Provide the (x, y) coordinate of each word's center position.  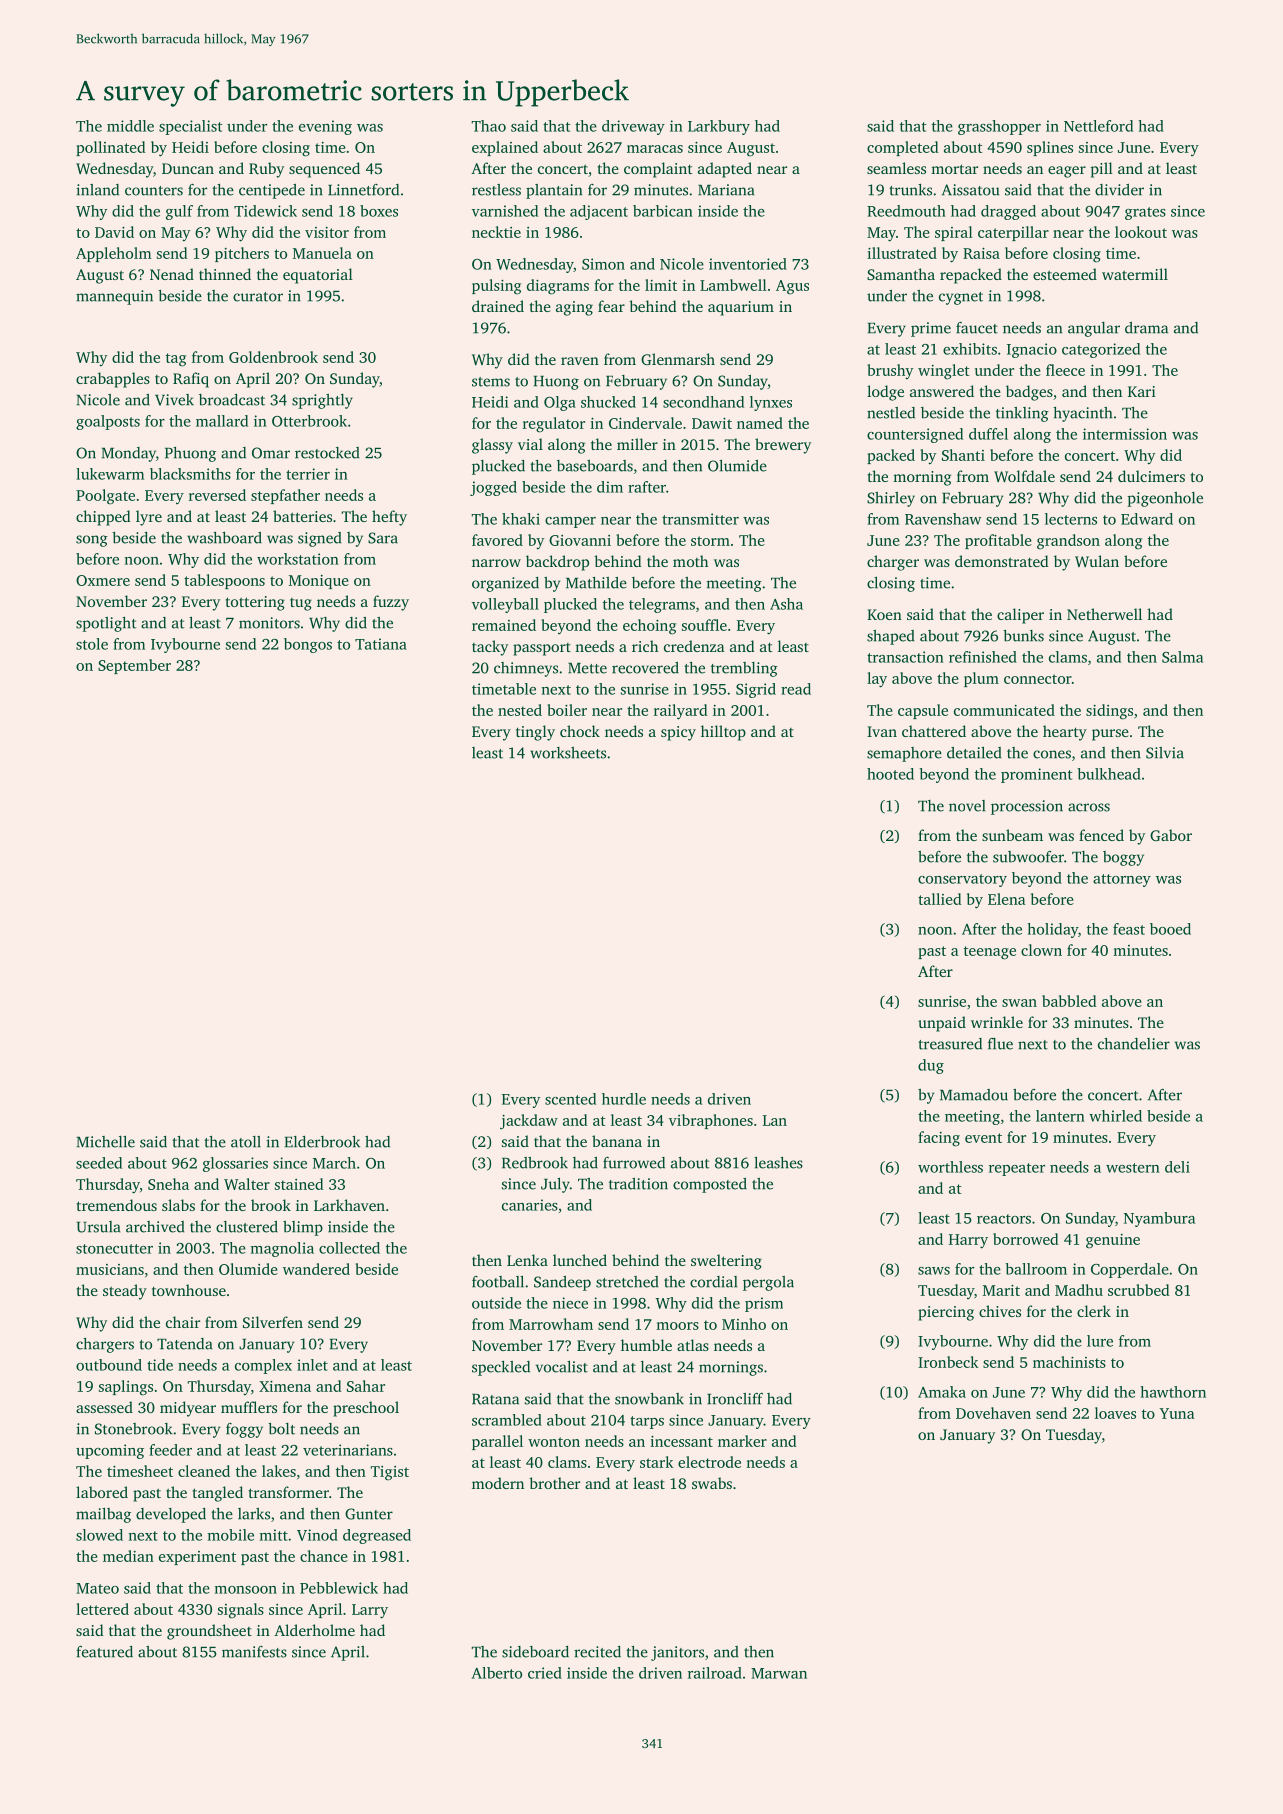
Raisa (981, 253)
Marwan (779, 1673)
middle (130, 126)
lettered (102, 1609)
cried (545, 1673)
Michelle (106, 1142)
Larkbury (719, 127)
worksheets (568, 753)
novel (967, 806)
